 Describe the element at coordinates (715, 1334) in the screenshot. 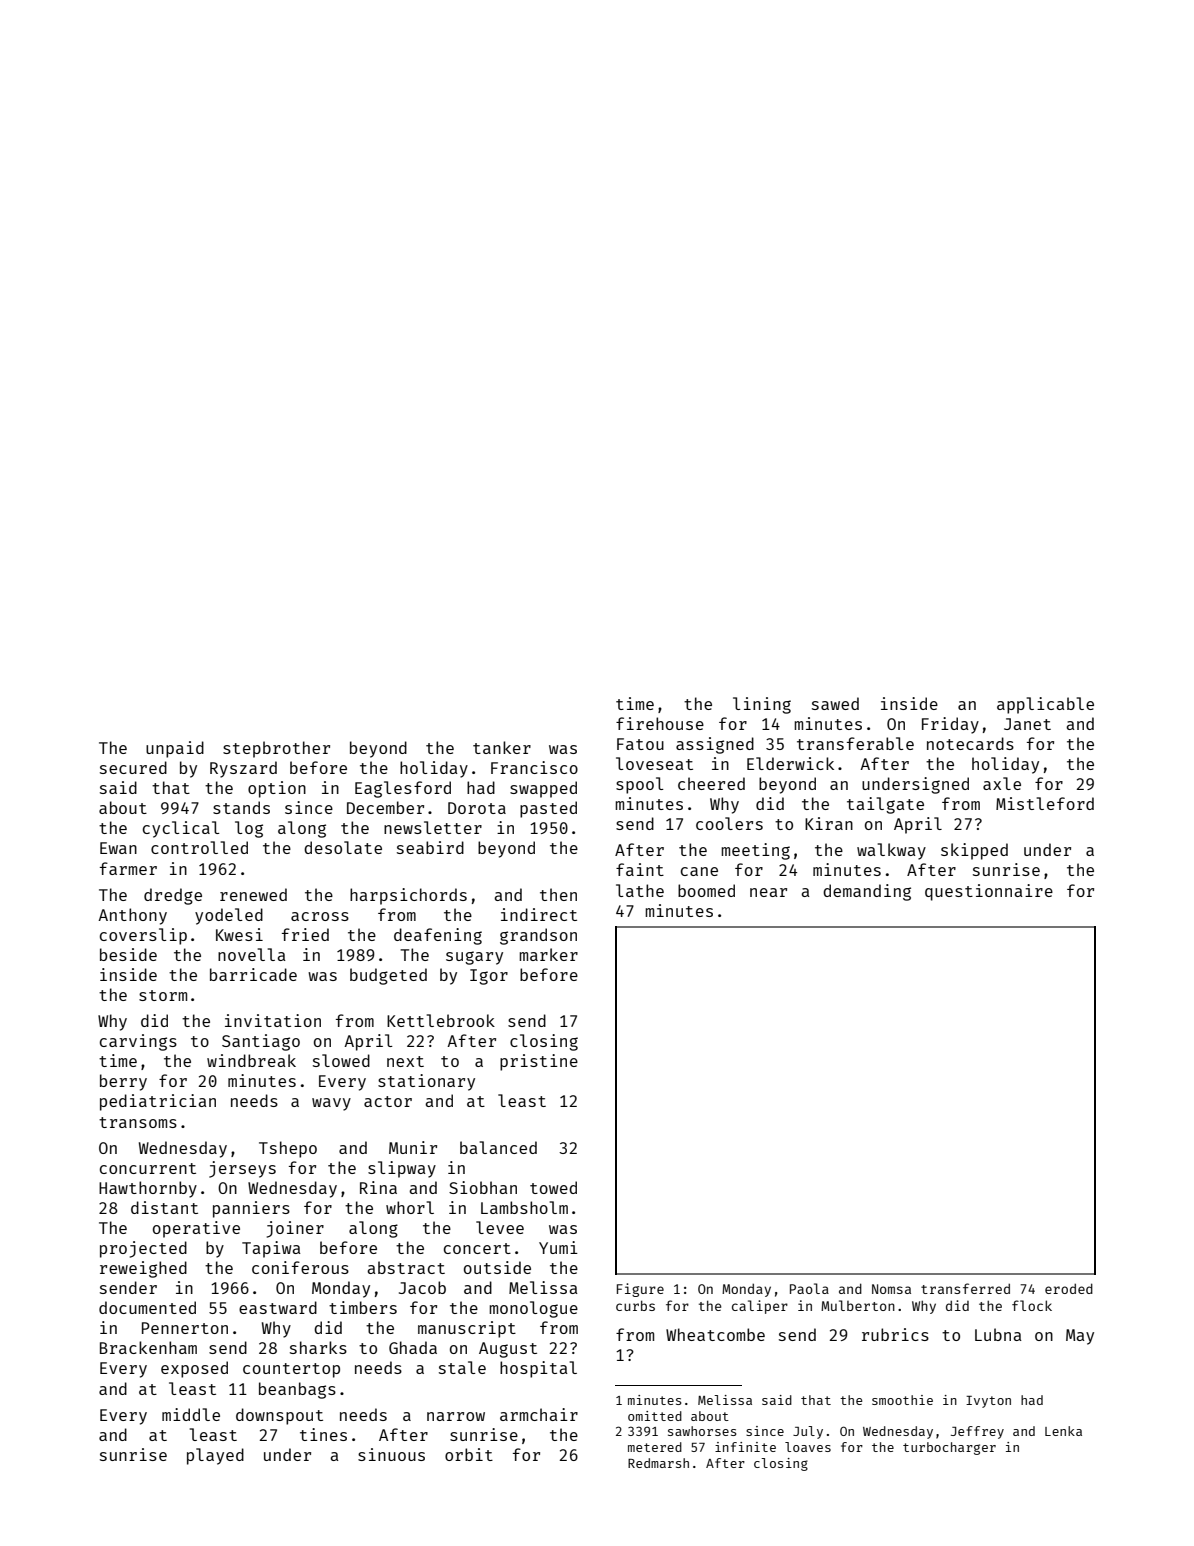

I see `Wheatcombe` at that location.
